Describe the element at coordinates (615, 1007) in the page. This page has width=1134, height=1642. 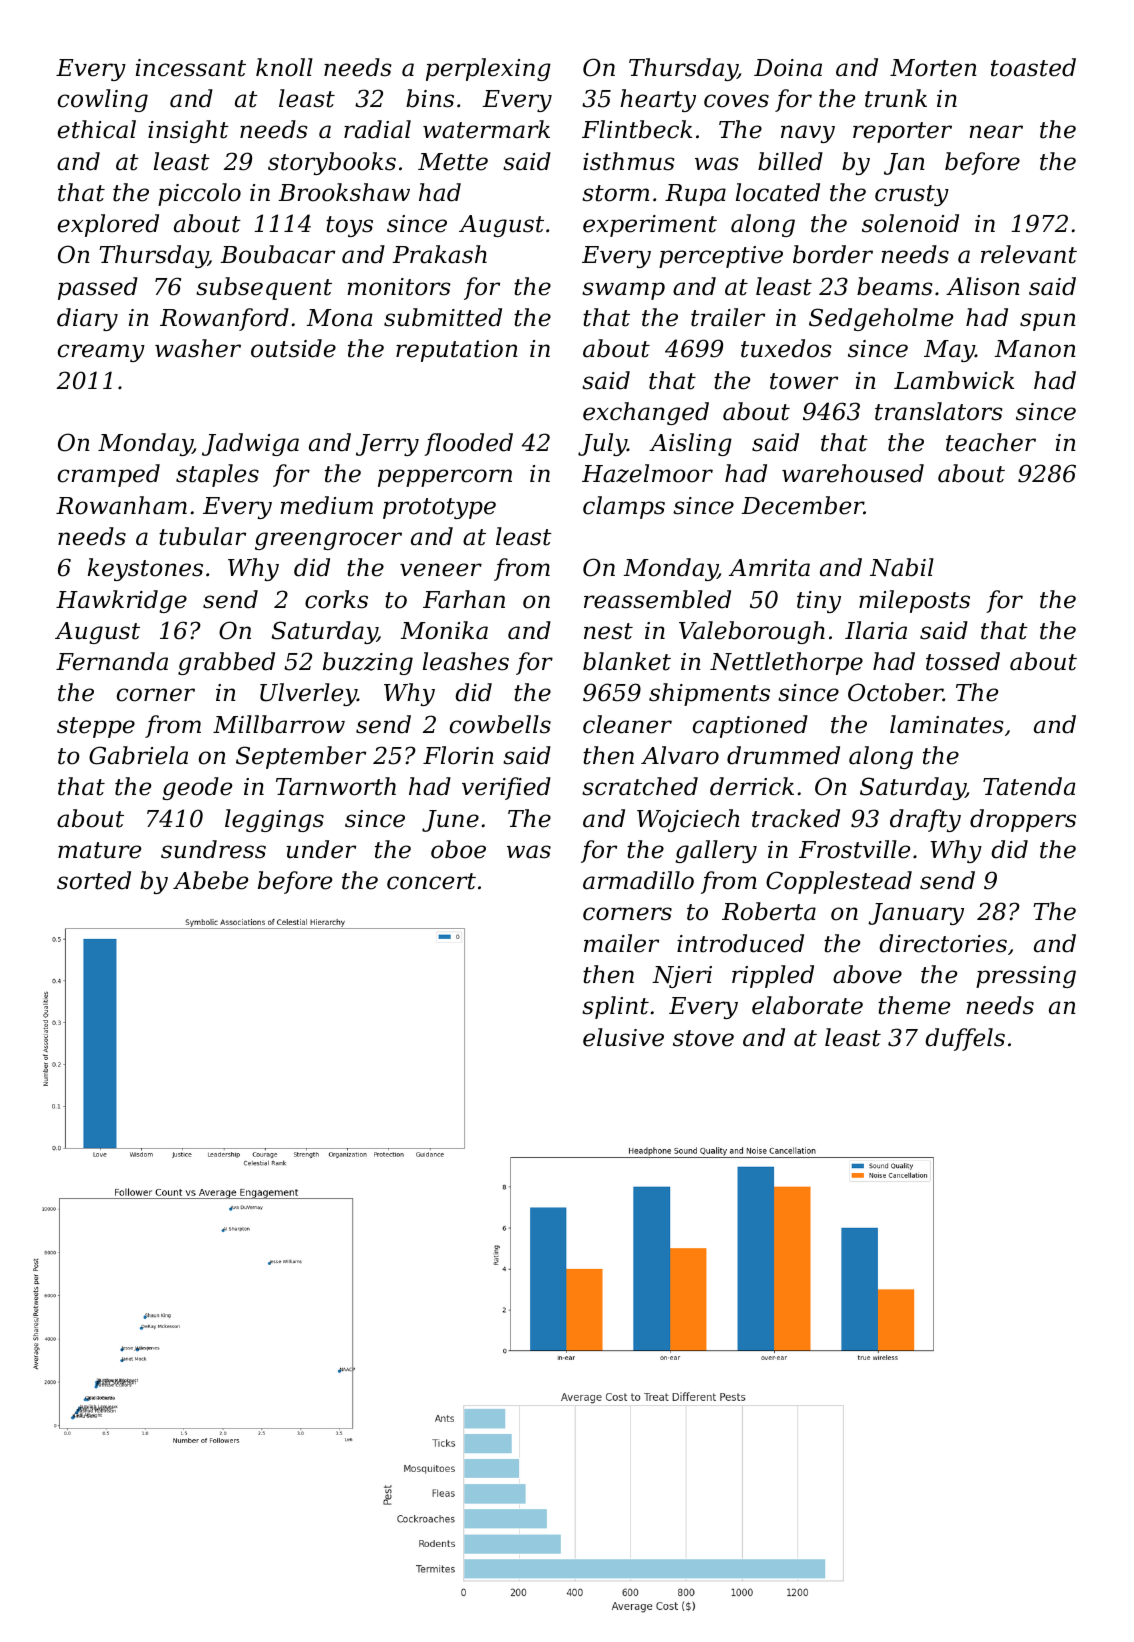
I see `splint` at that location.
